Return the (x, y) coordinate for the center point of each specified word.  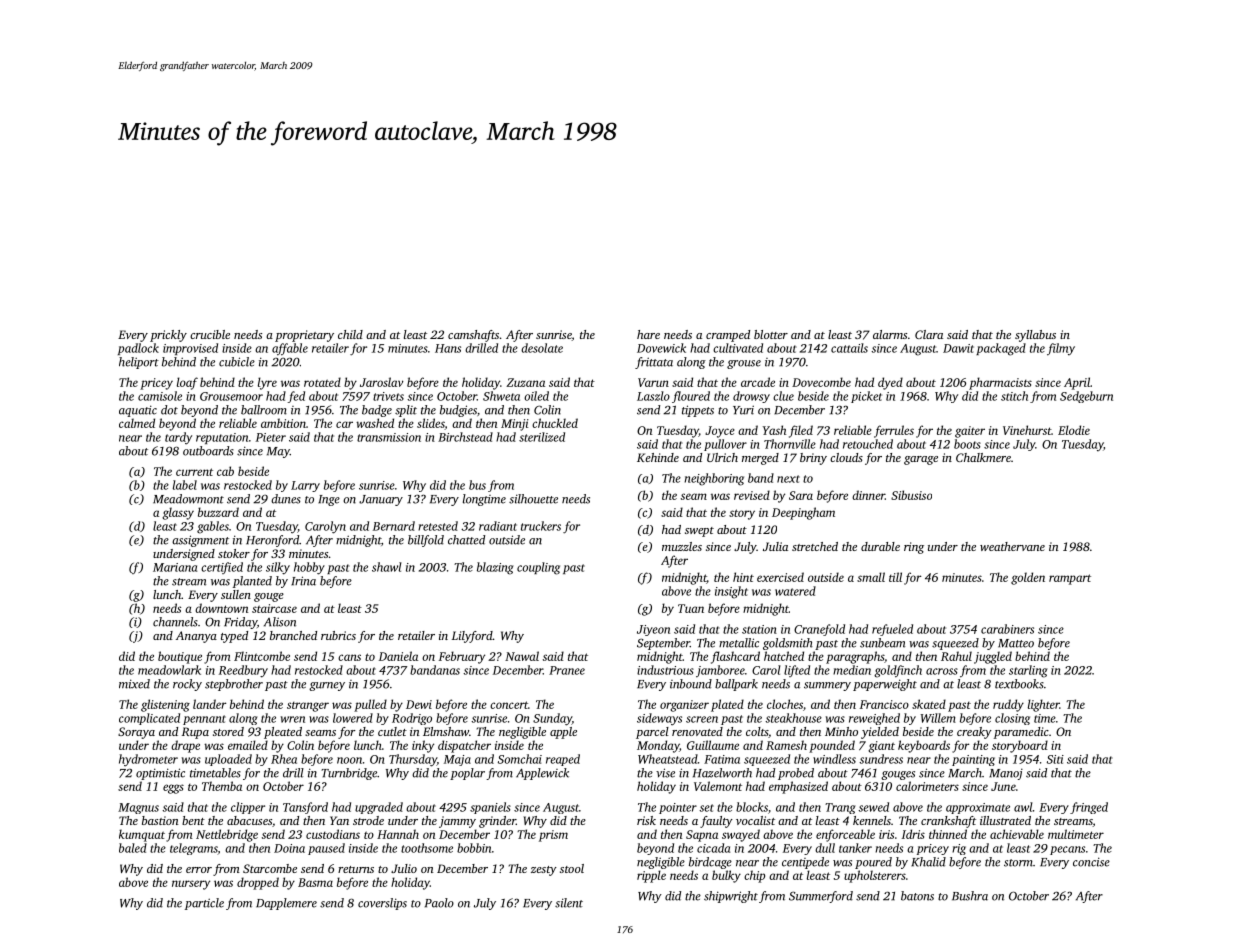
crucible (210, 334)
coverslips (382, 904)
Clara (929, 334)
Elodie (1074, 430)
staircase (274, 608)
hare (648, 334)
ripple (651, 876)
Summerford (821, 897)
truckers (541, 526)
